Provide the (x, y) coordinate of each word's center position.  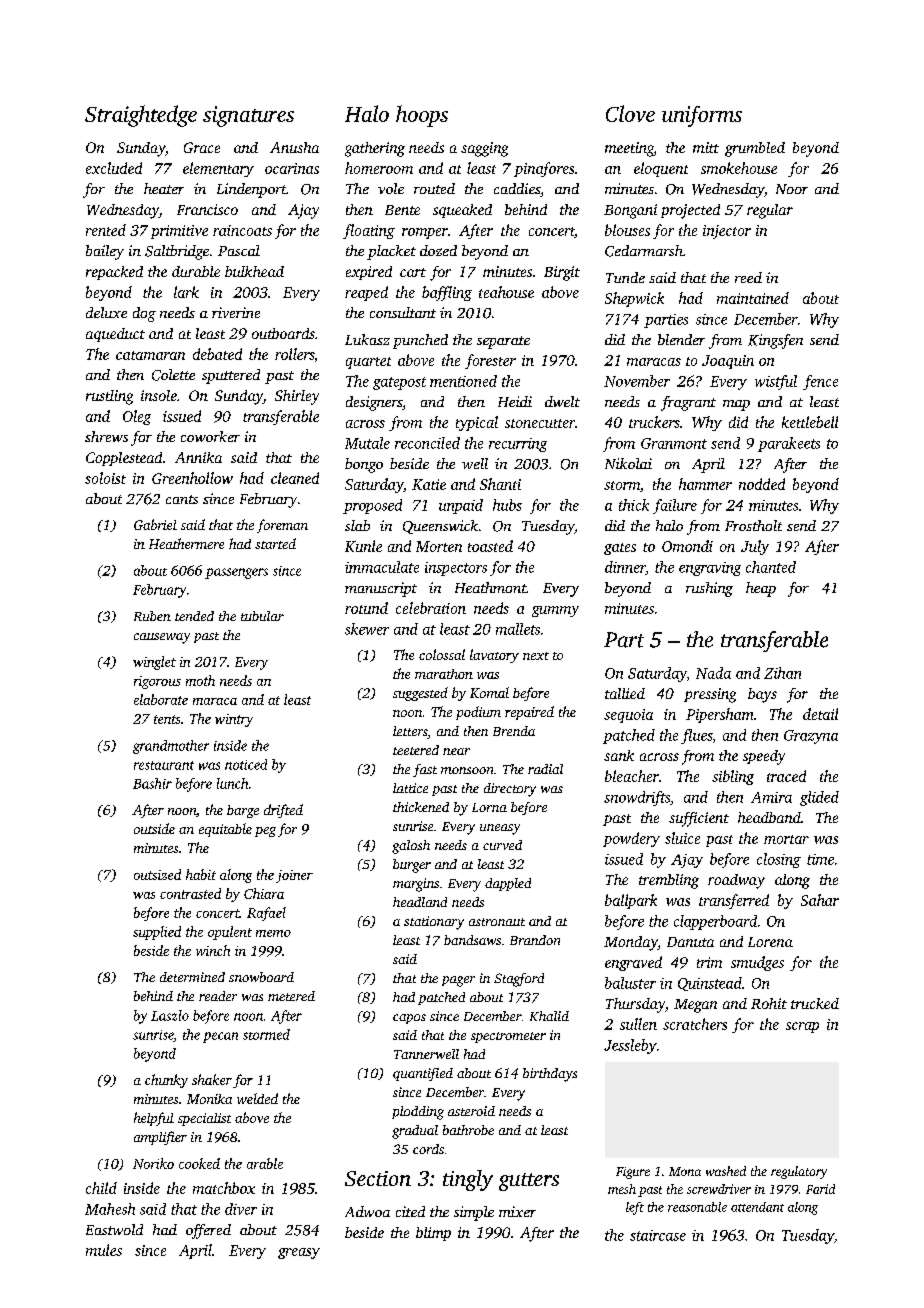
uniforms (702, 116)
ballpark (631, 901)
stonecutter (540, 423)
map (736, 405)
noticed (246, 764)
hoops (422, 116)
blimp (433, 1234)
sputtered (231, 376)
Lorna (489, 807)
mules (104, 1250)
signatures (248, 116)
